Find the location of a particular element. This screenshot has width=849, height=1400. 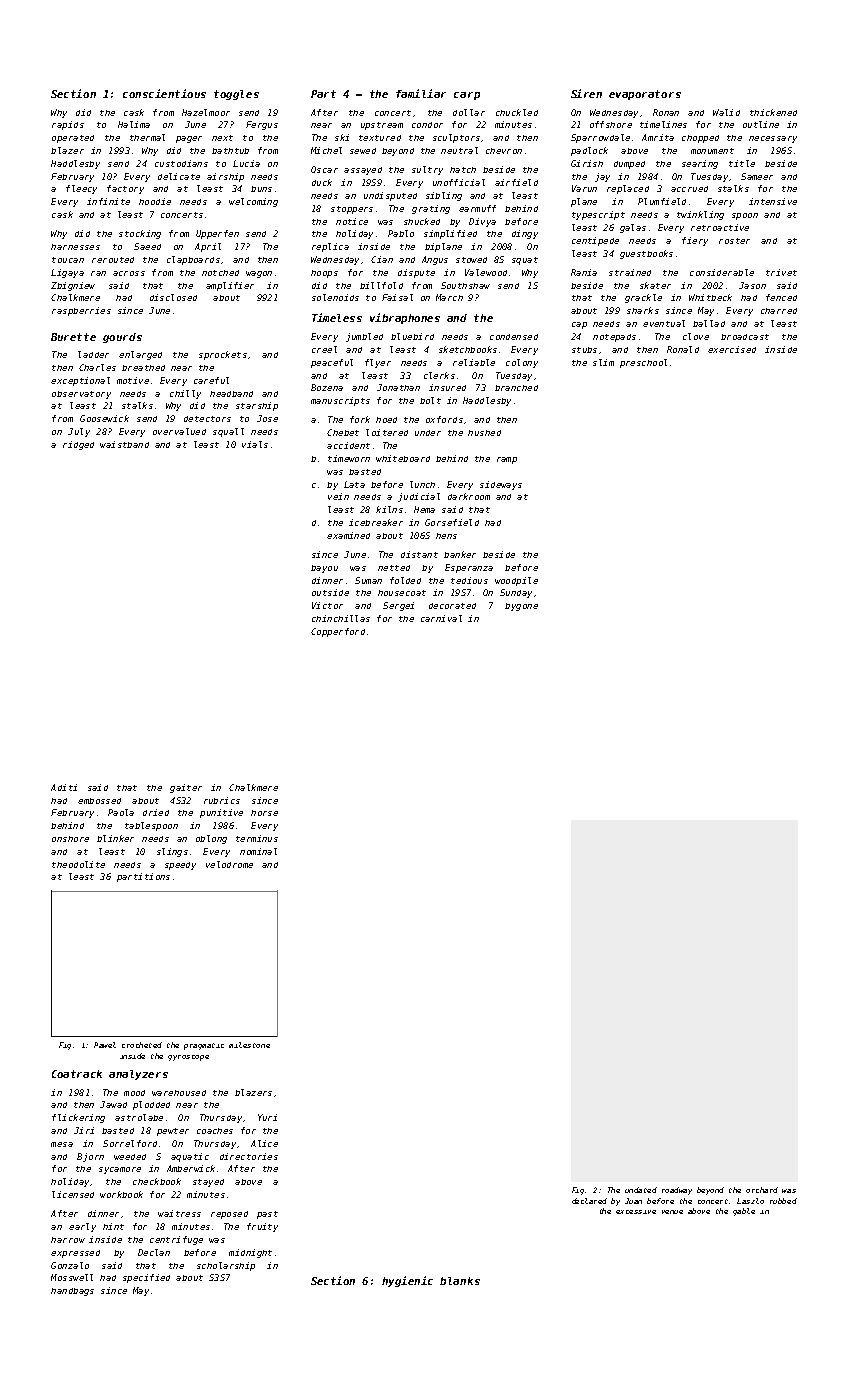

woodpile is located at coordinates (516, 581).
